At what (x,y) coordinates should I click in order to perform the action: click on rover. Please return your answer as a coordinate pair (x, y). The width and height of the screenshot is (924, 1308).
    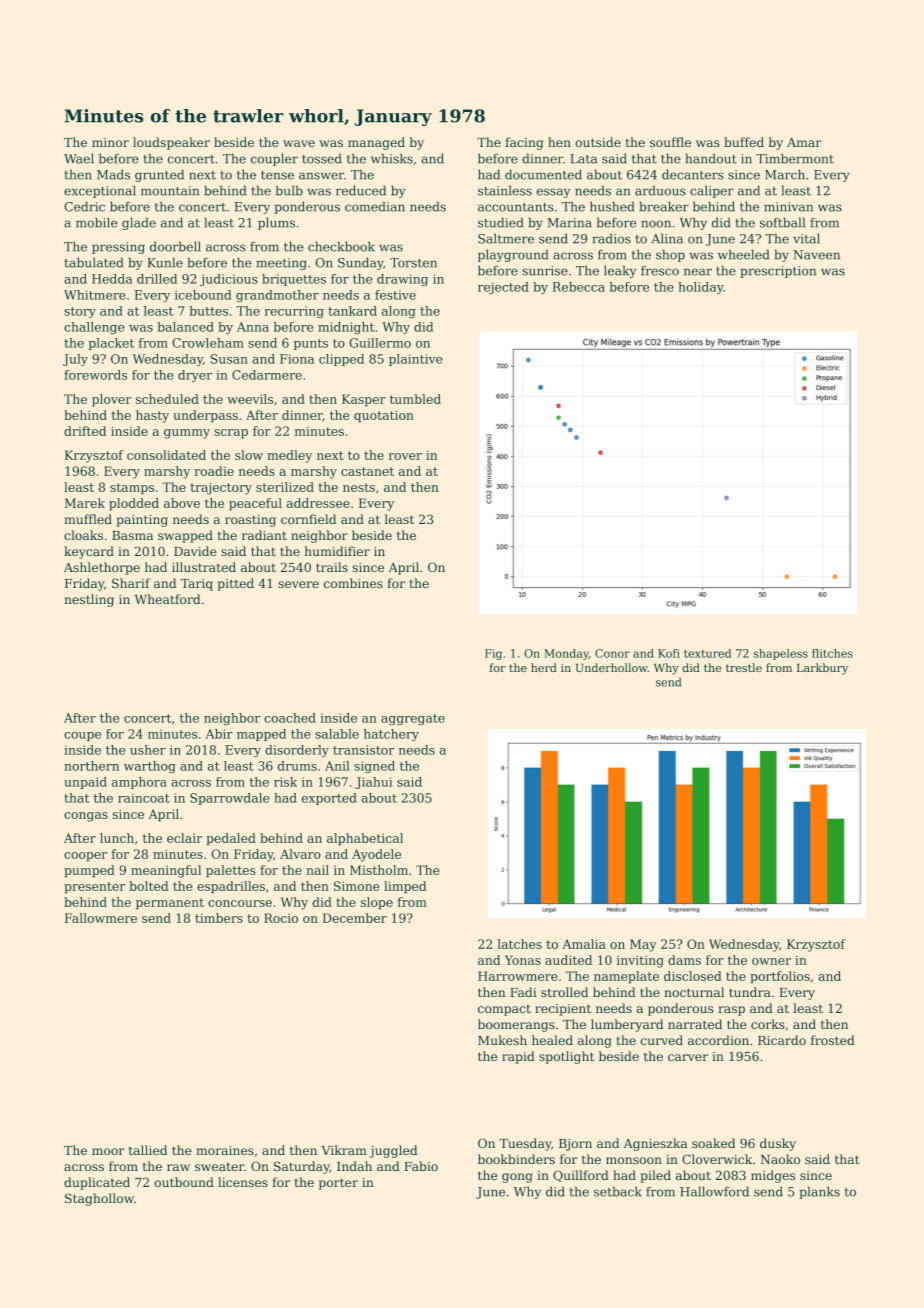
    Looking at the image, I should click on (405, 456).
